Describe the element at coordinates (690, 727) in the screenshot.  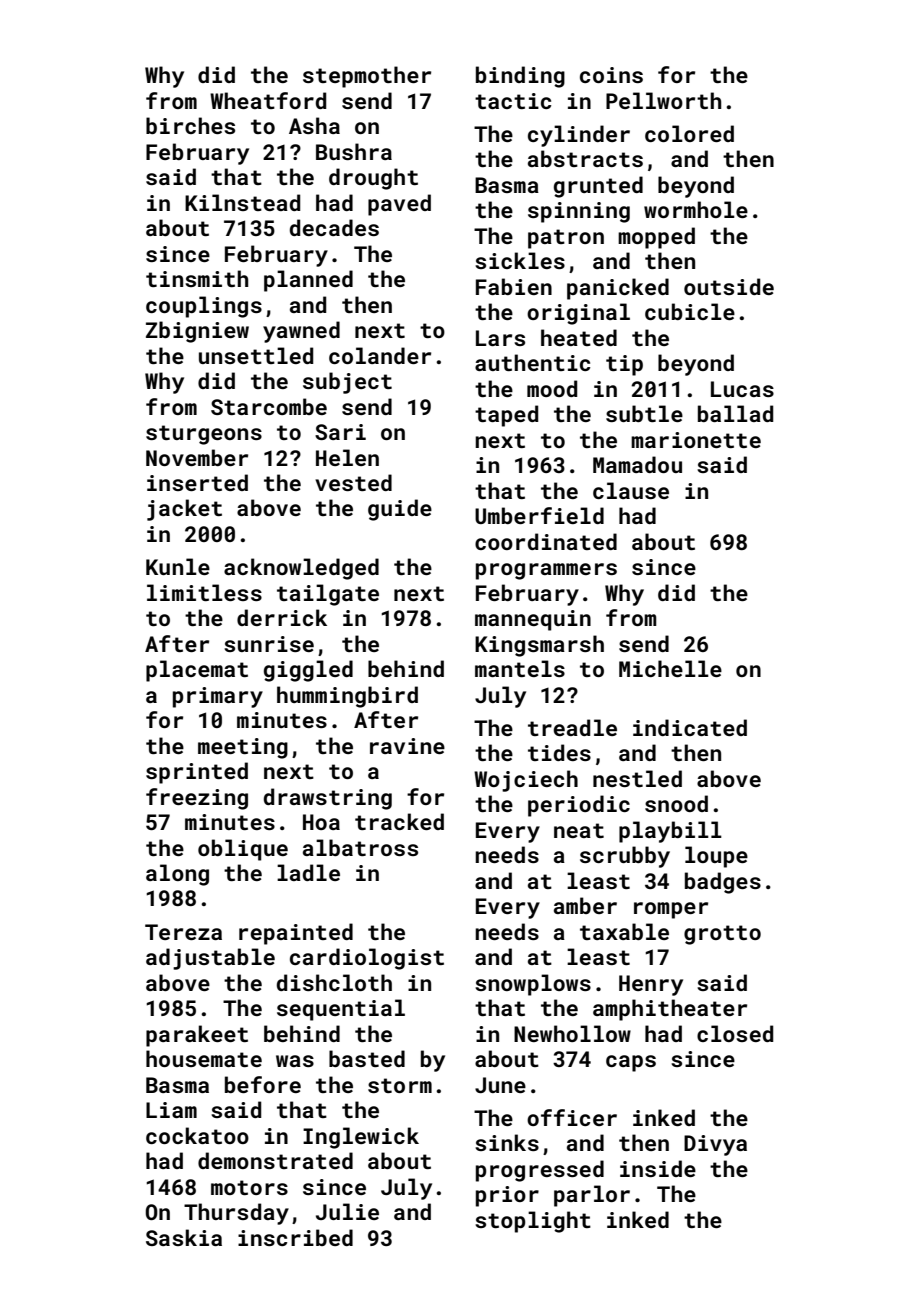
I see `indicated` at that location.
